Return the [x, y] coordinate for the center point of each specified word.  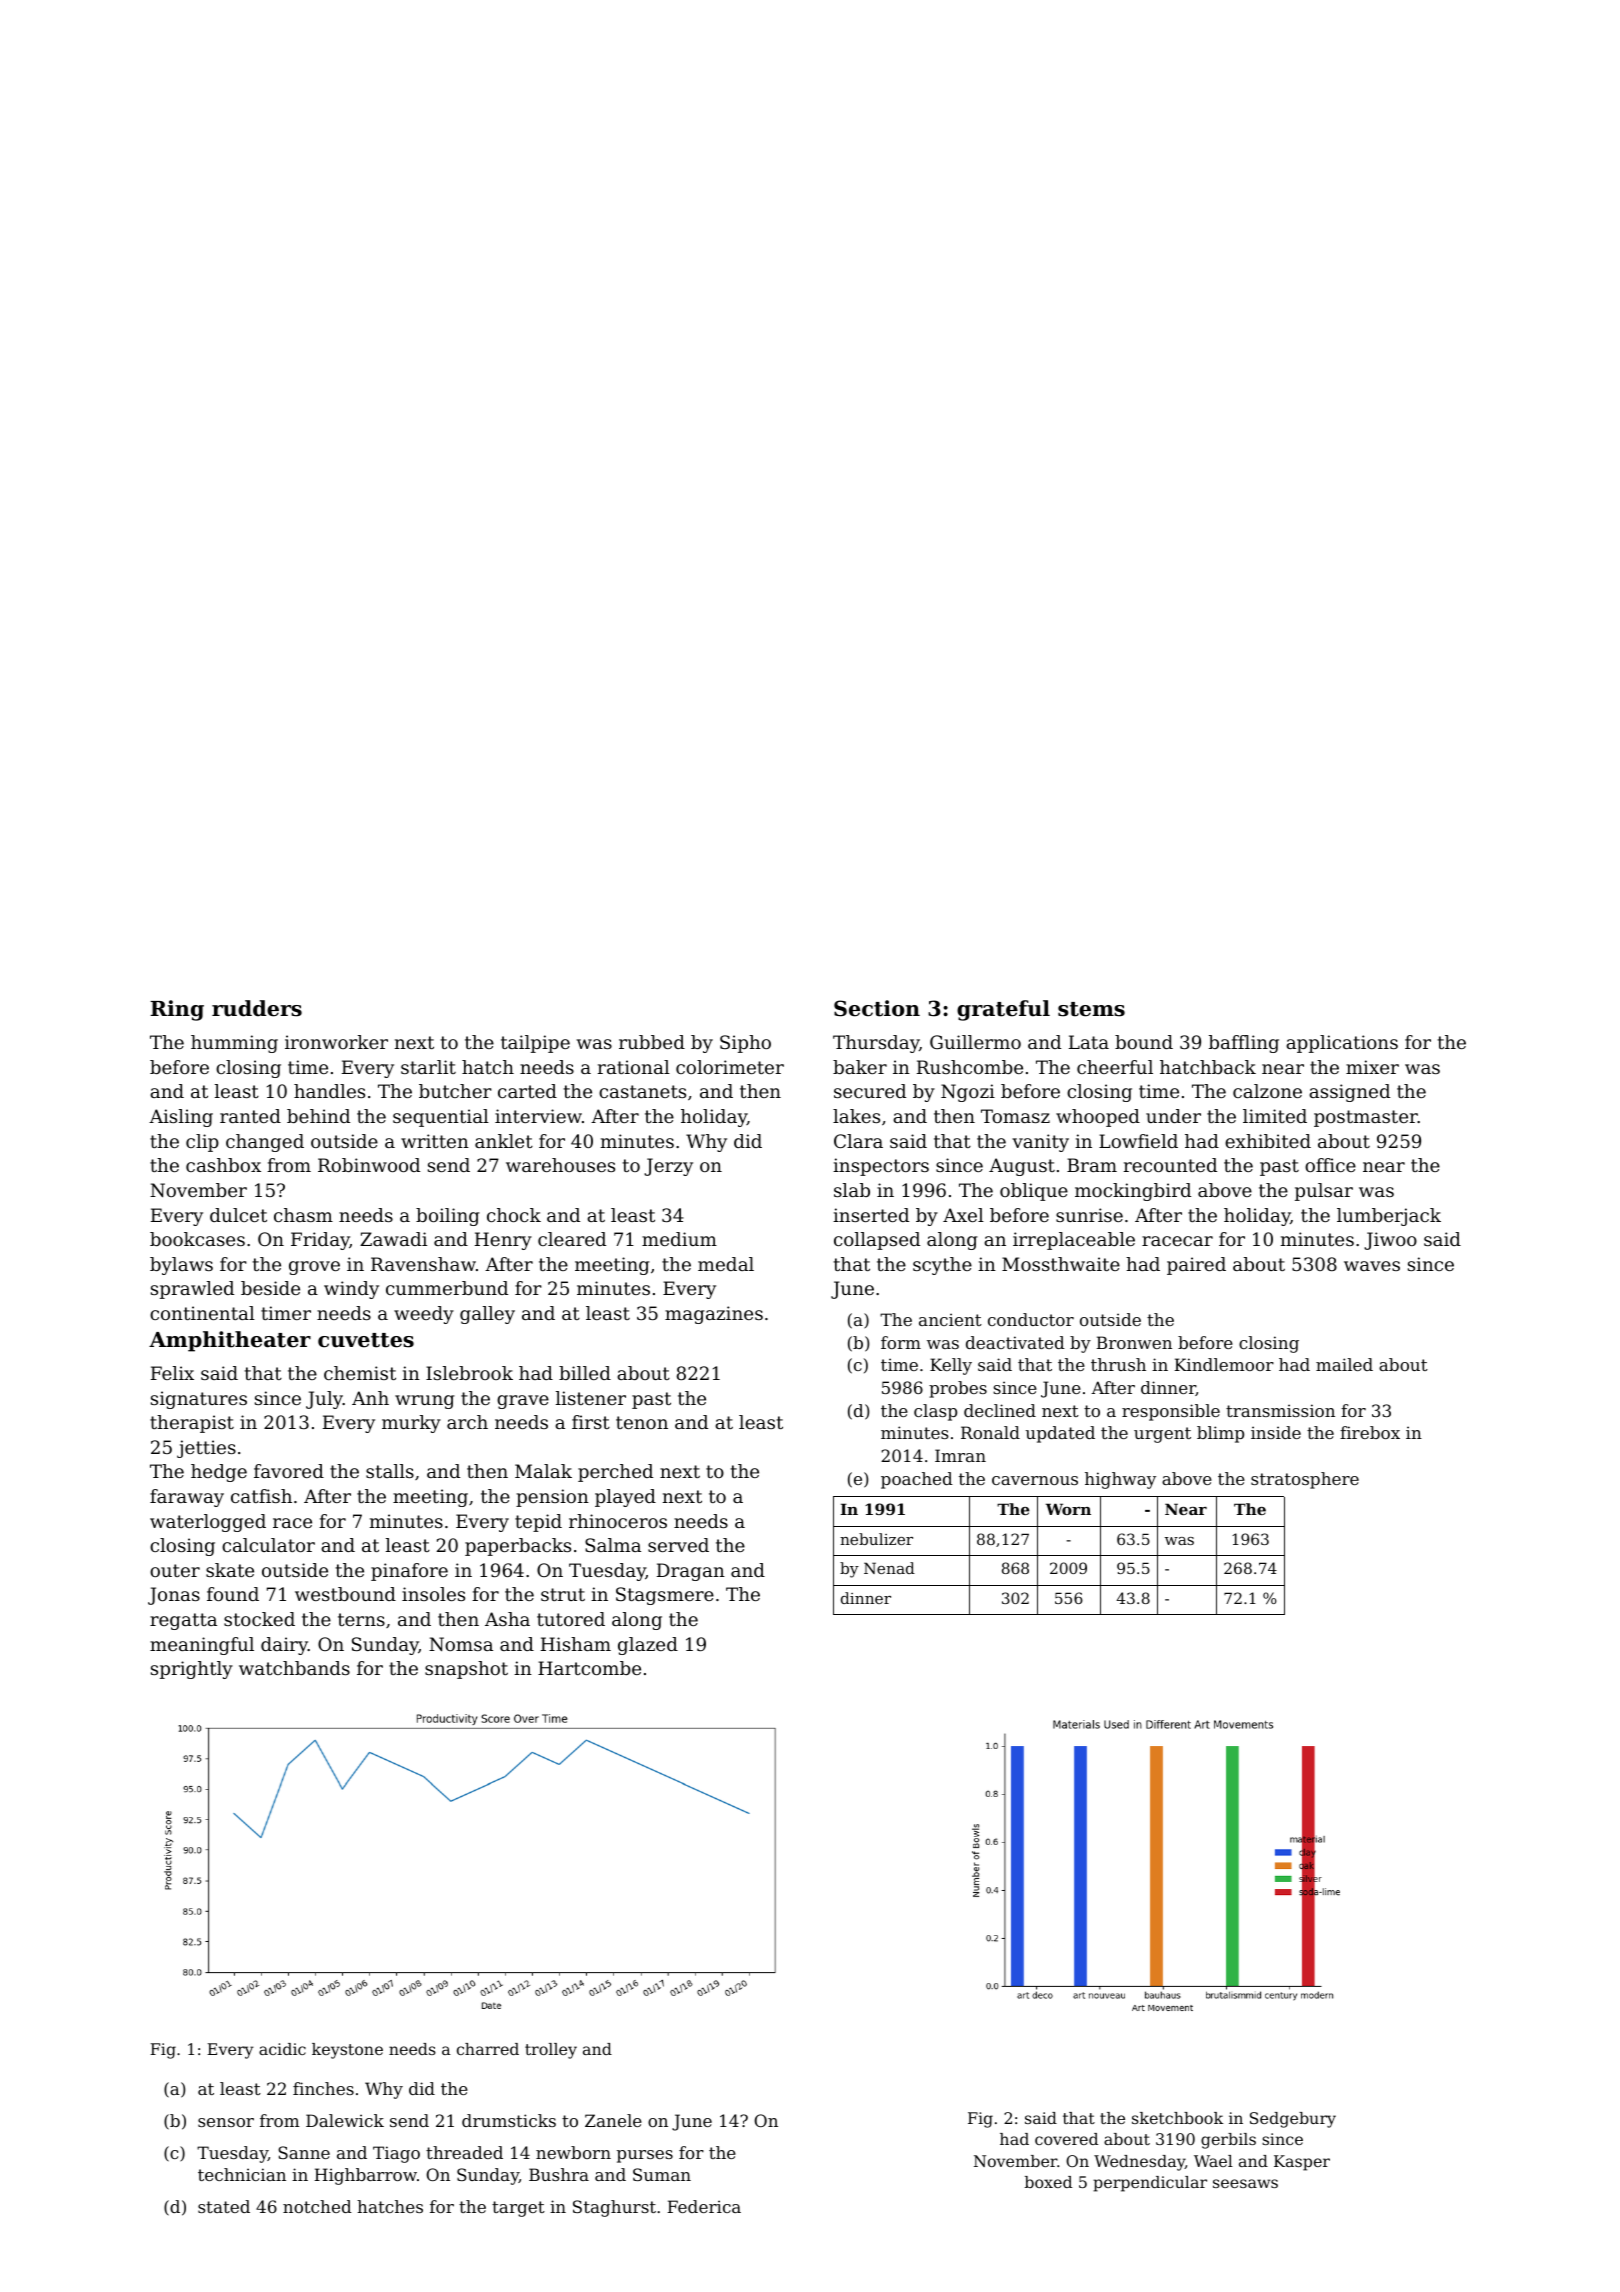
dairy [284, 1646]
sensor [226, 2122]
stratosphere [1305, 1480]
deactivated [1015, 1342]
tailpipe [535, 1044]
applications [1342, 1044]
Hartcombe [589, 1668]
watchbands [294, 1668]
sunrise [1089, 1215]
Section [877, 1008]
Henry [503, 1241]
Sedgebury [1293, 2120]
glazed [648, 1646]
